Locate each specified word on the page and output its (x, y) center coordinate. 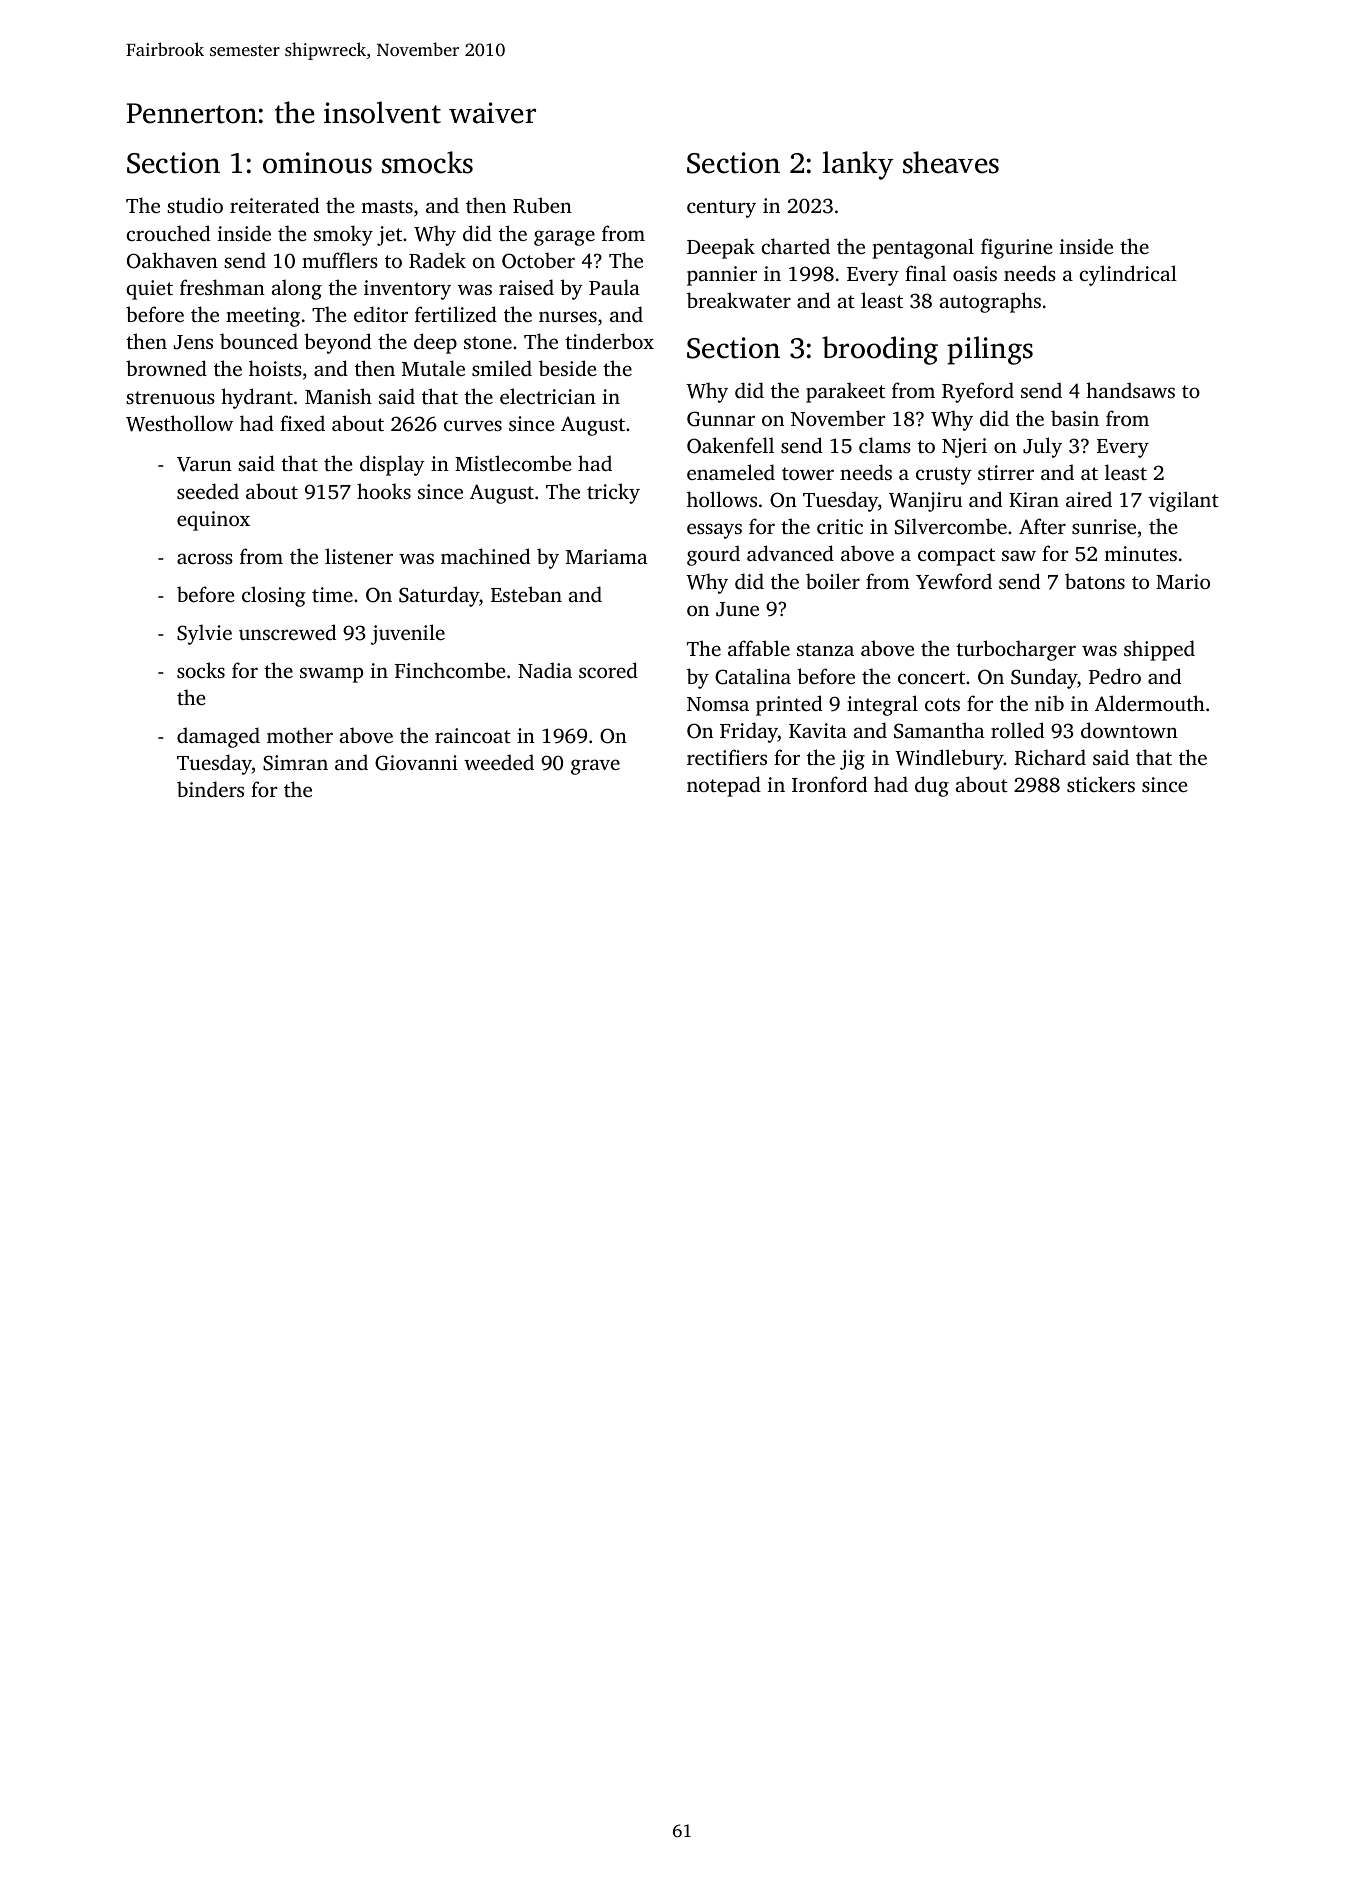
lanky (858, 165)
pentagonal (923, 248)
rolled (1017, 730)
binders (210, 789)
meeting (263, 317)
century (721, 209)
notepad (724, 786)
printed (789, 705)
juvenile (408, 634)
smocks (427, 162)
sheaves (951, 162)
